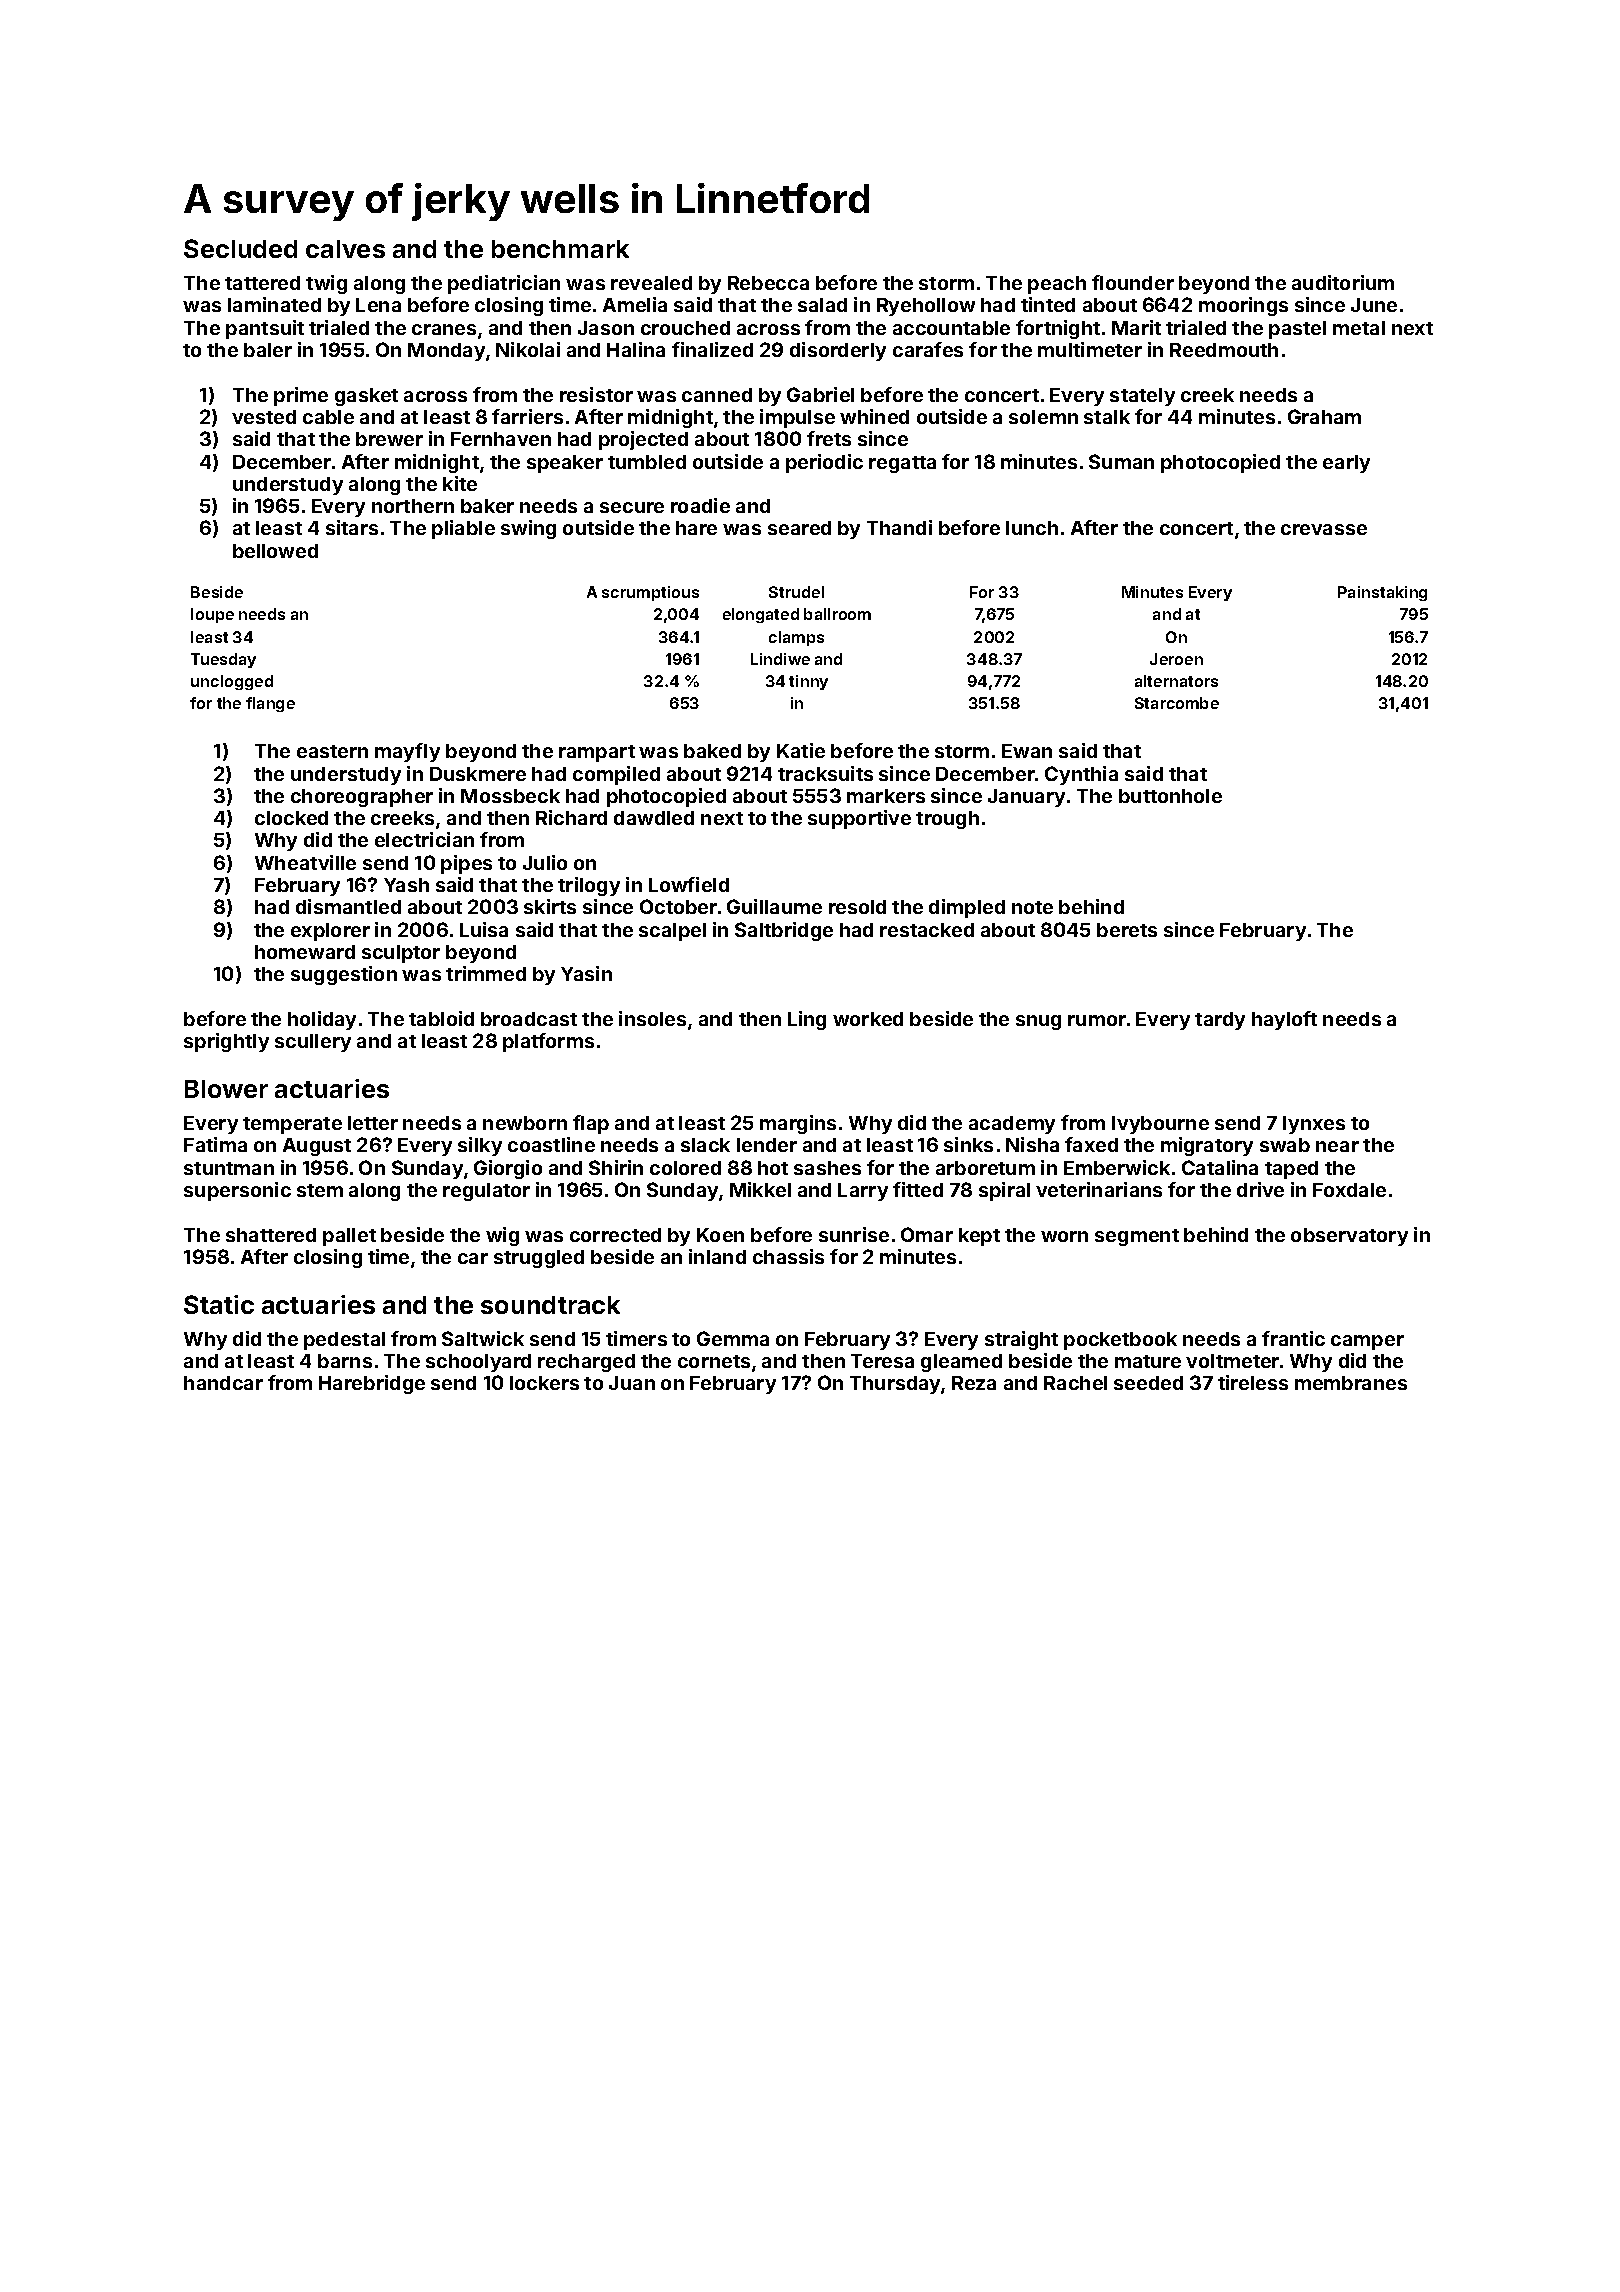 The image size is (1620, 2292). I want to click on periodic, so click(824, 463).
